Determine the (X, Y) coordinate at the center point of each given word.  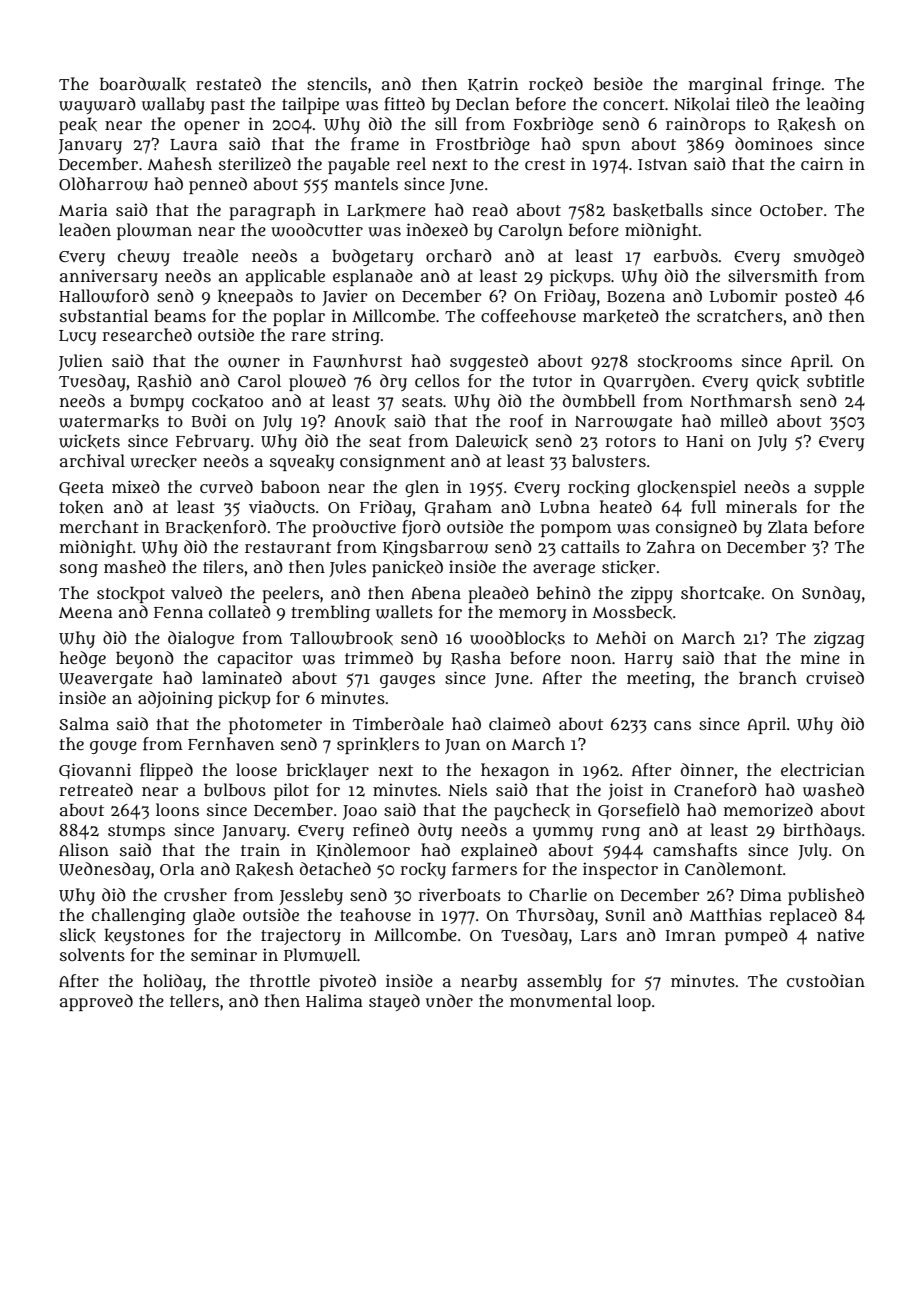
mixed (136, 486)
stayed (394, 1002)
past (228, 106)
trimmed (379, 657)
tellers (194, 1000)
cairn (822, 163)
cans (672, 725)
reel (411, 163)
